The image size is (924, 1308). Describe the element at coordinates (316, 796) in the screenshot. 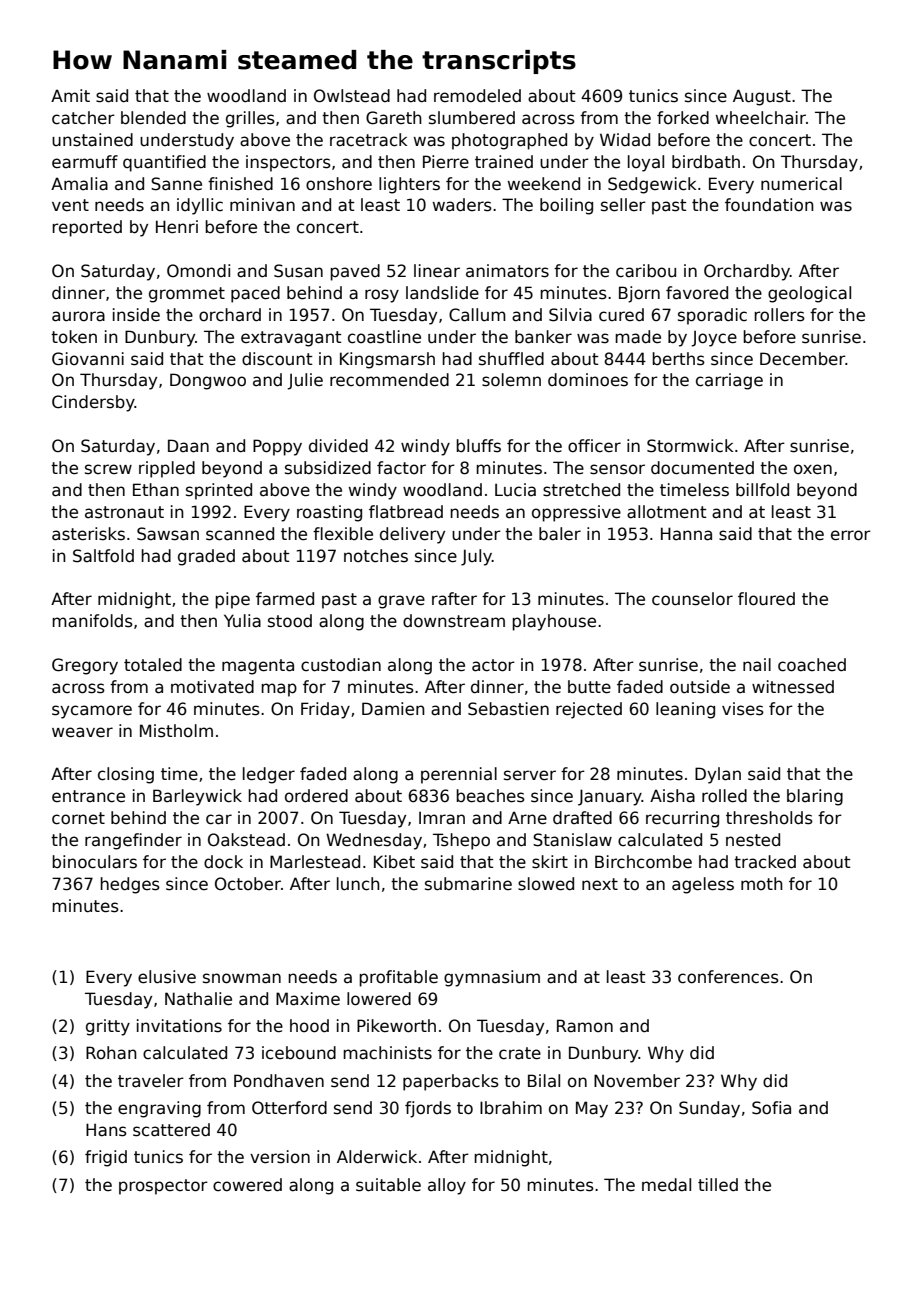

I see `ordered` at that location.
